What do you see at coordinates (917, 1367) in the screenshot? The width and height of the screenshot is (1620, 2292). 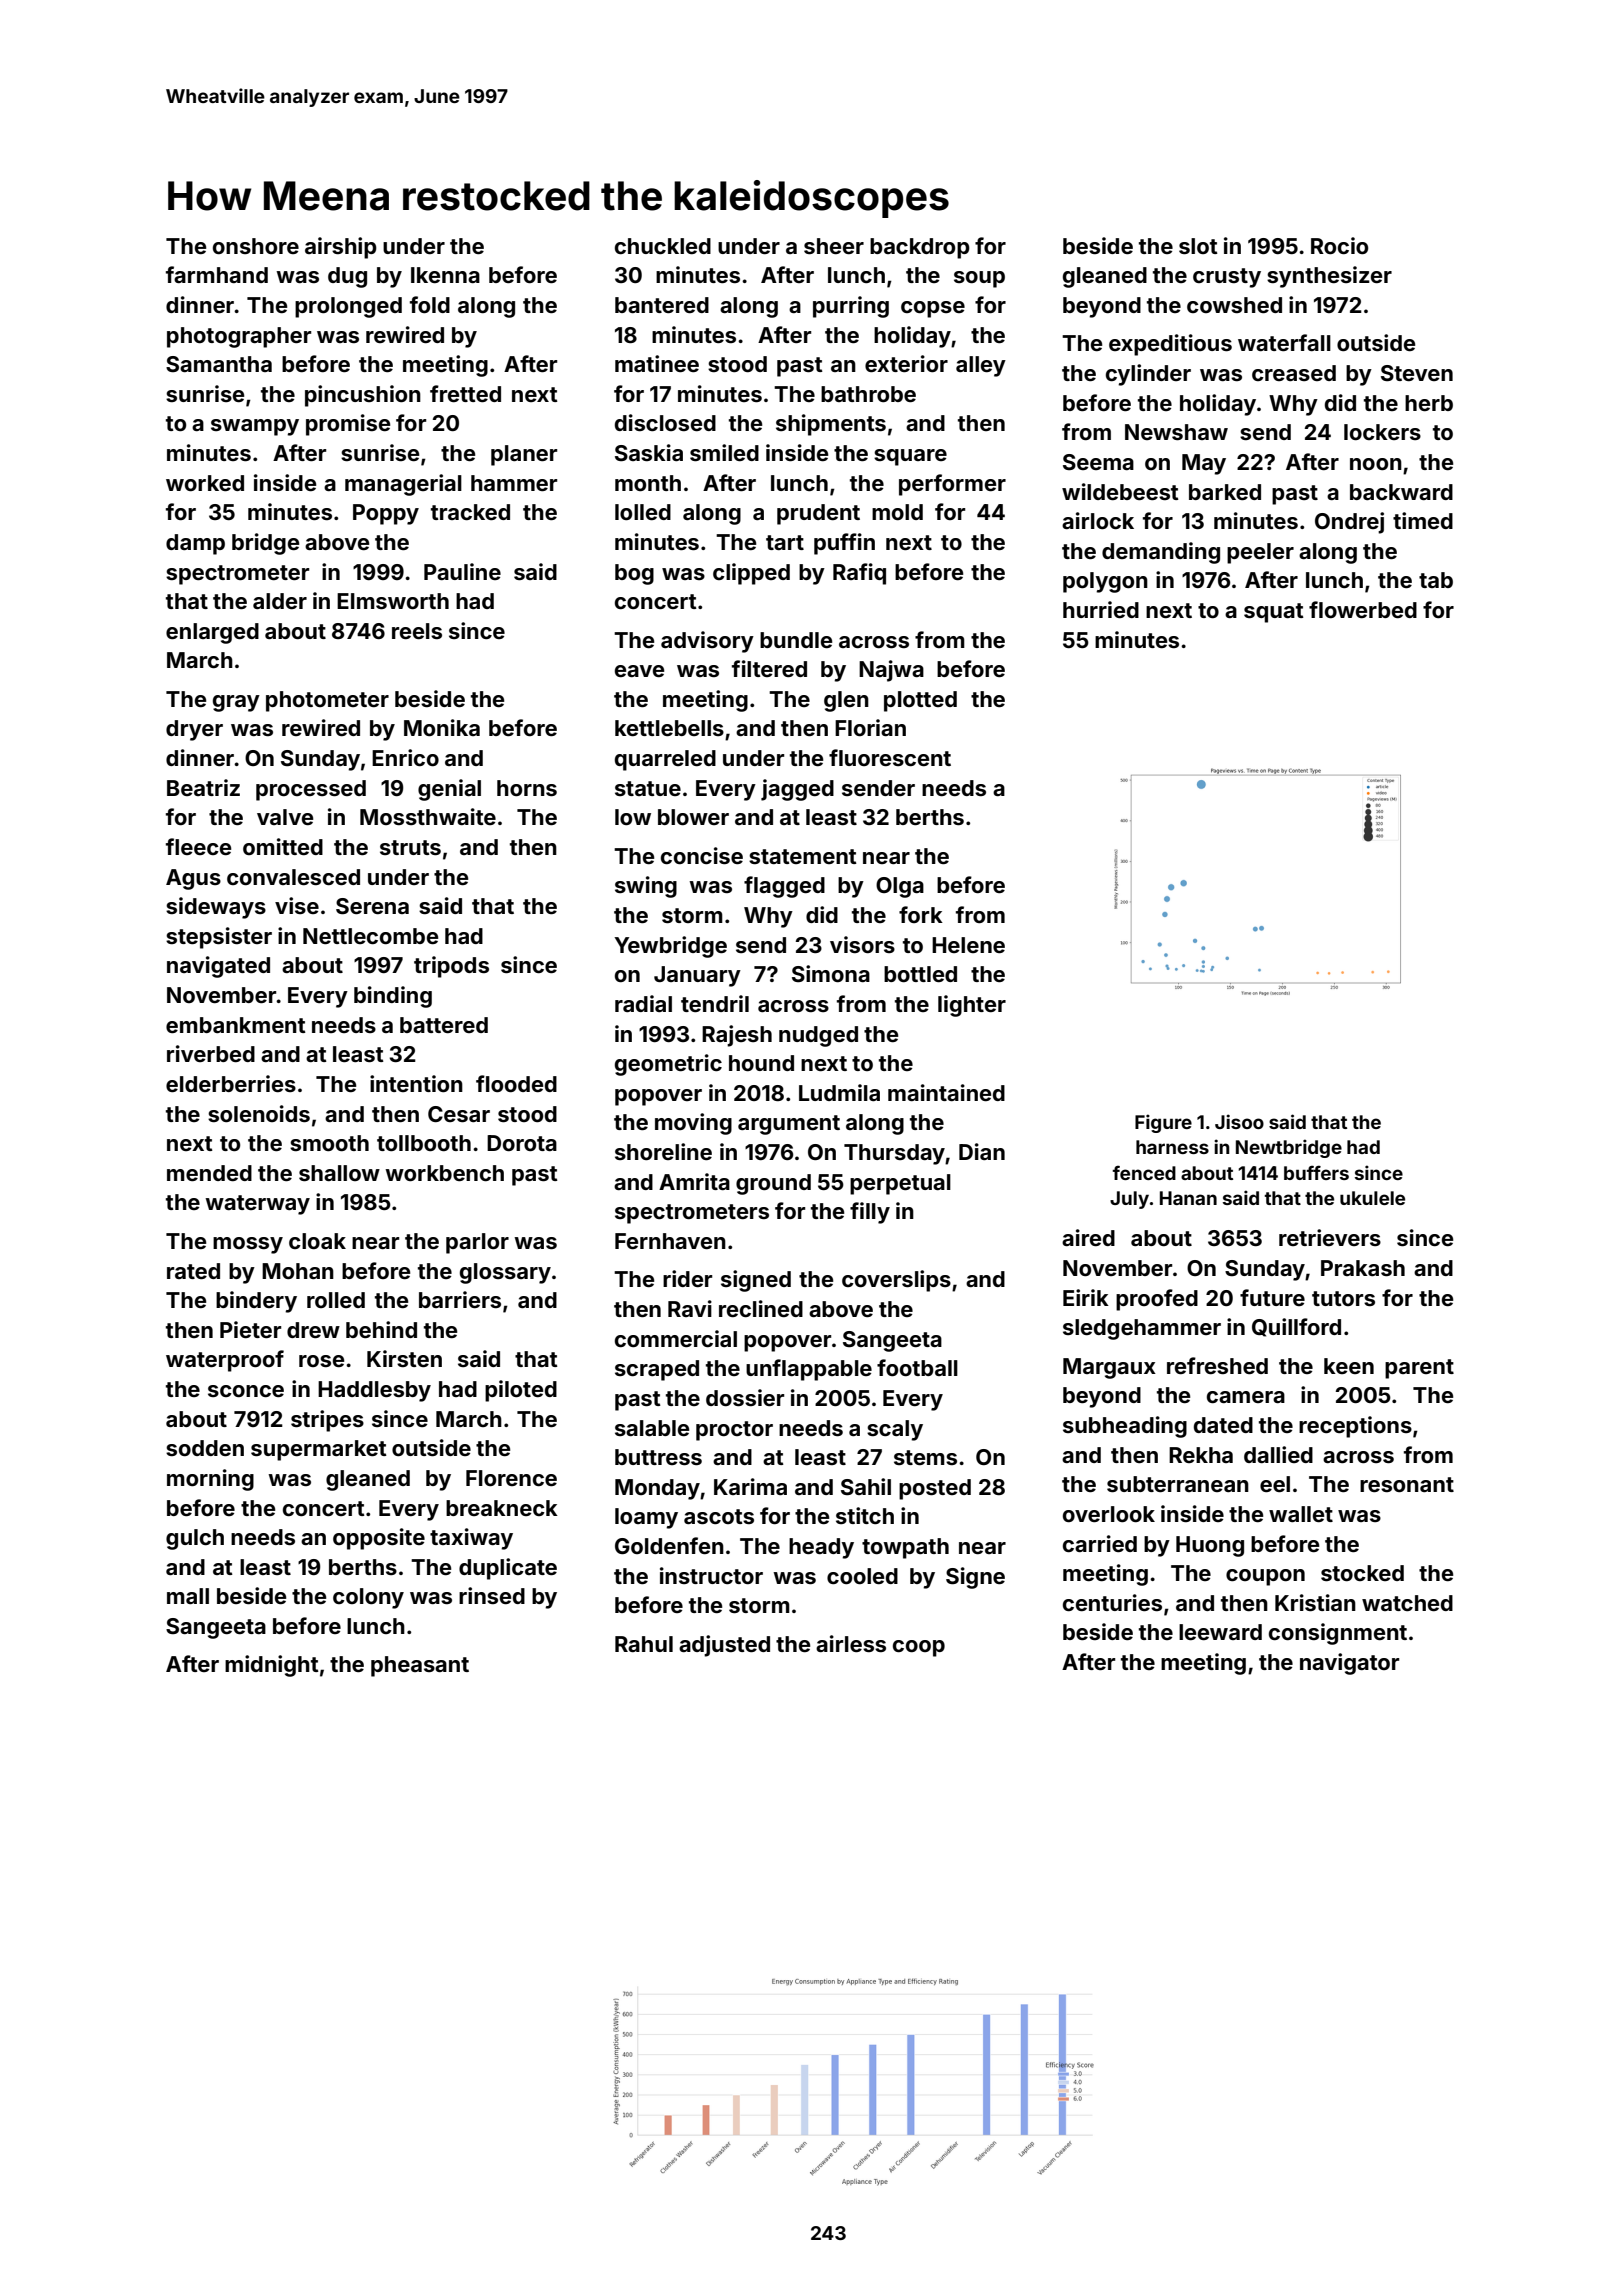 I see `football` at bounding box center [917, 1367].
